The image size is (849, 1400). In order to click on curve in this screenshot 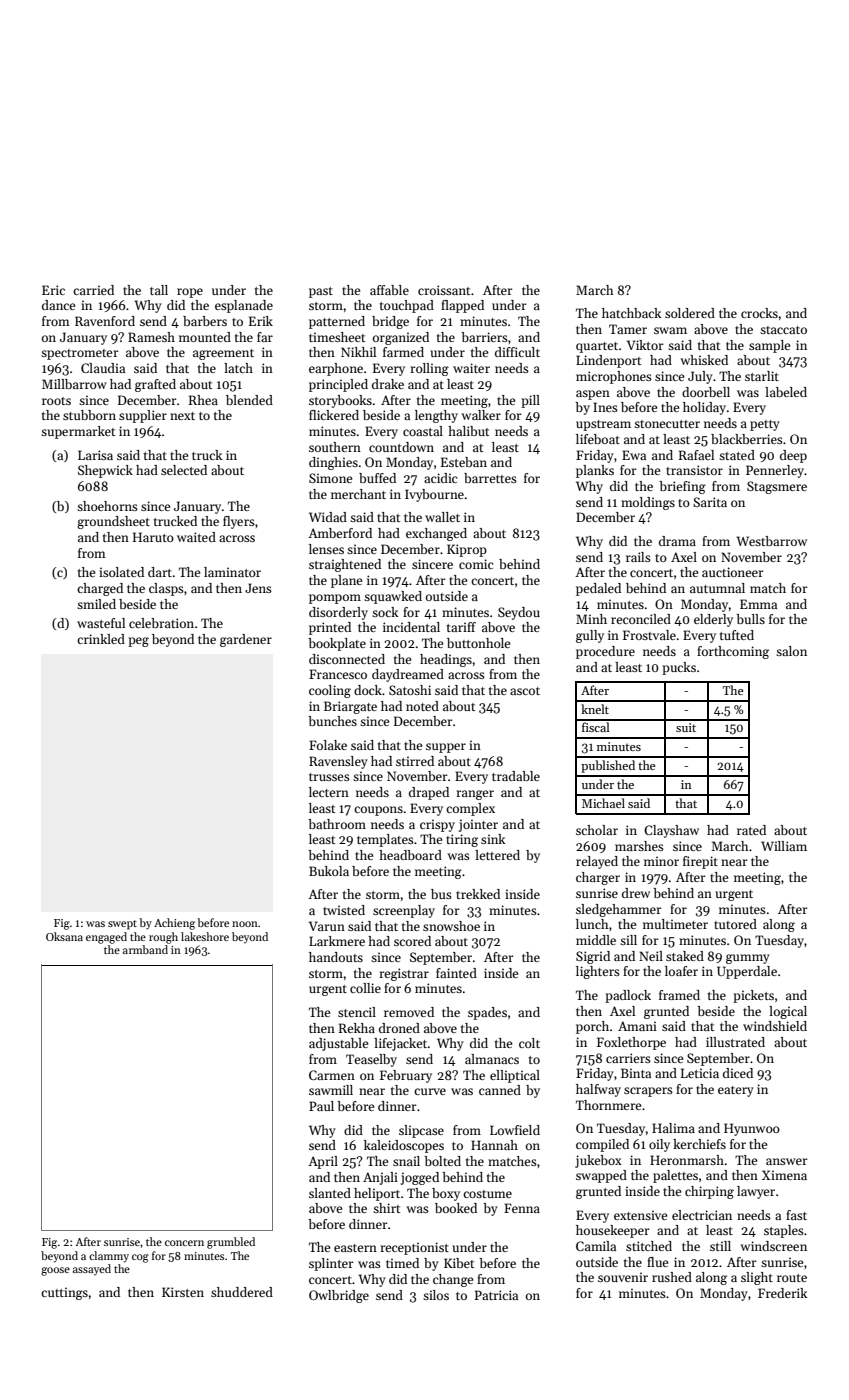, I will do `click(430, 1091)`.
